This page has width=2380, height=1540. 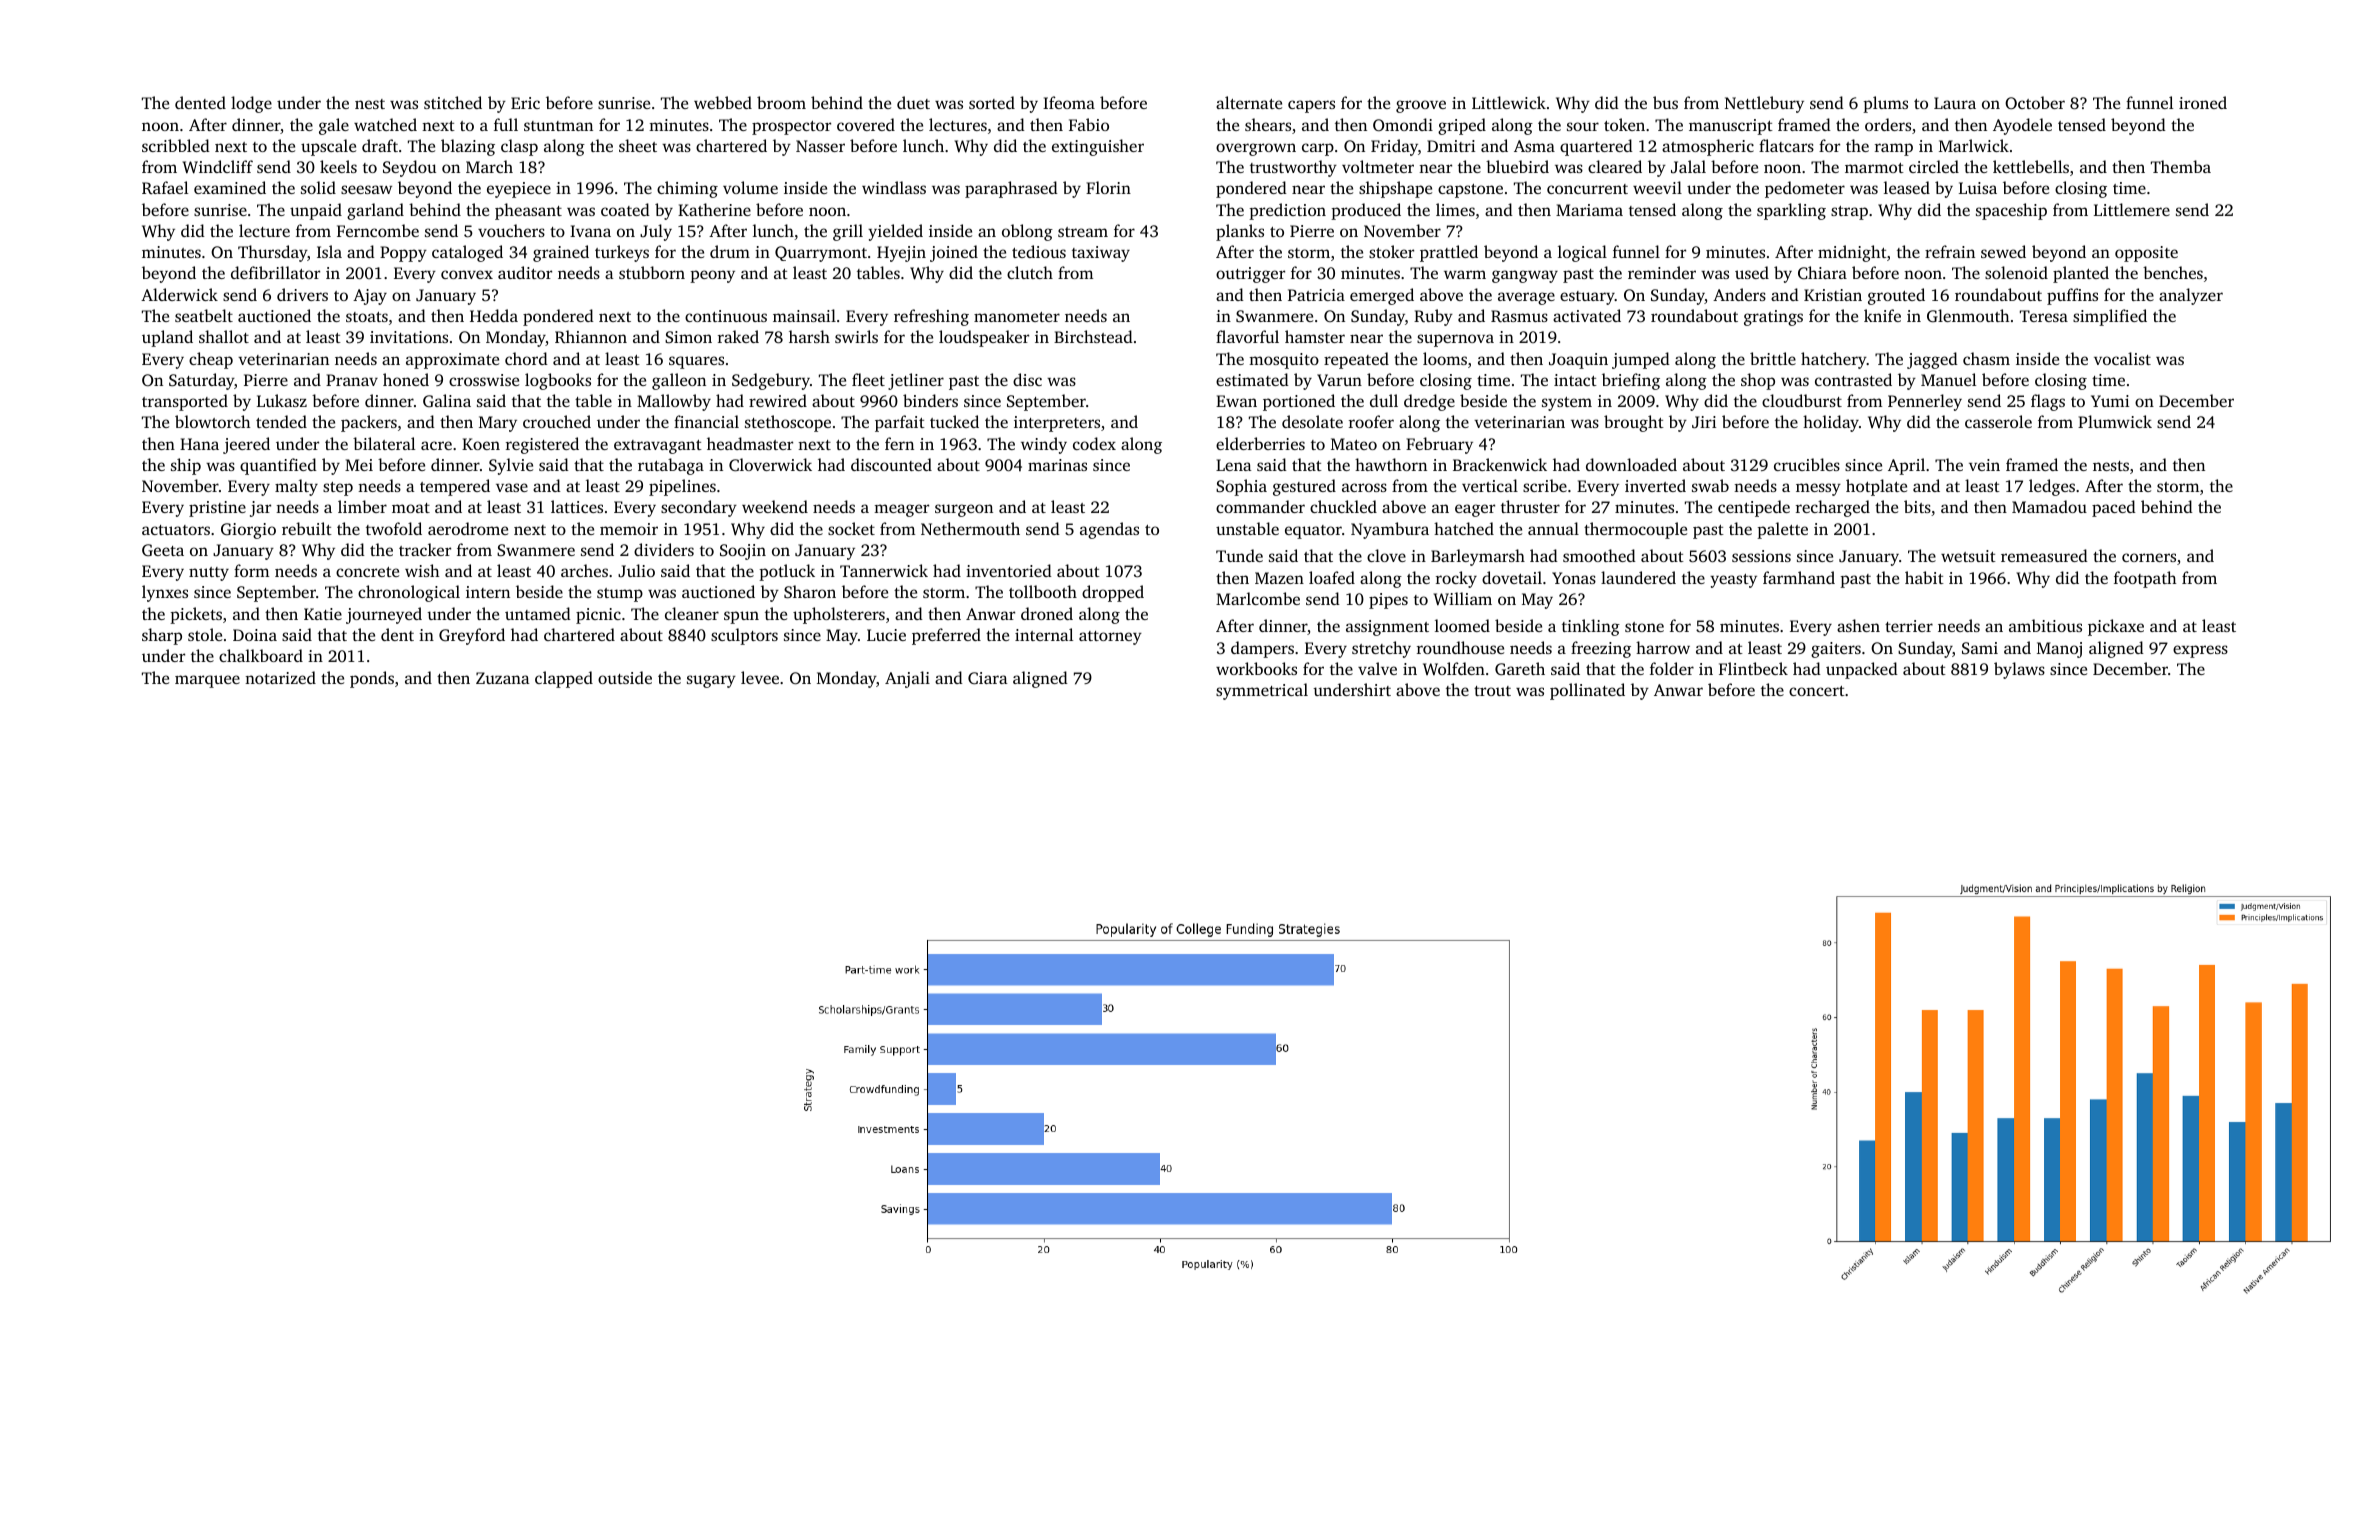 I want to click on Anjali, so click(x=907, y=679).
